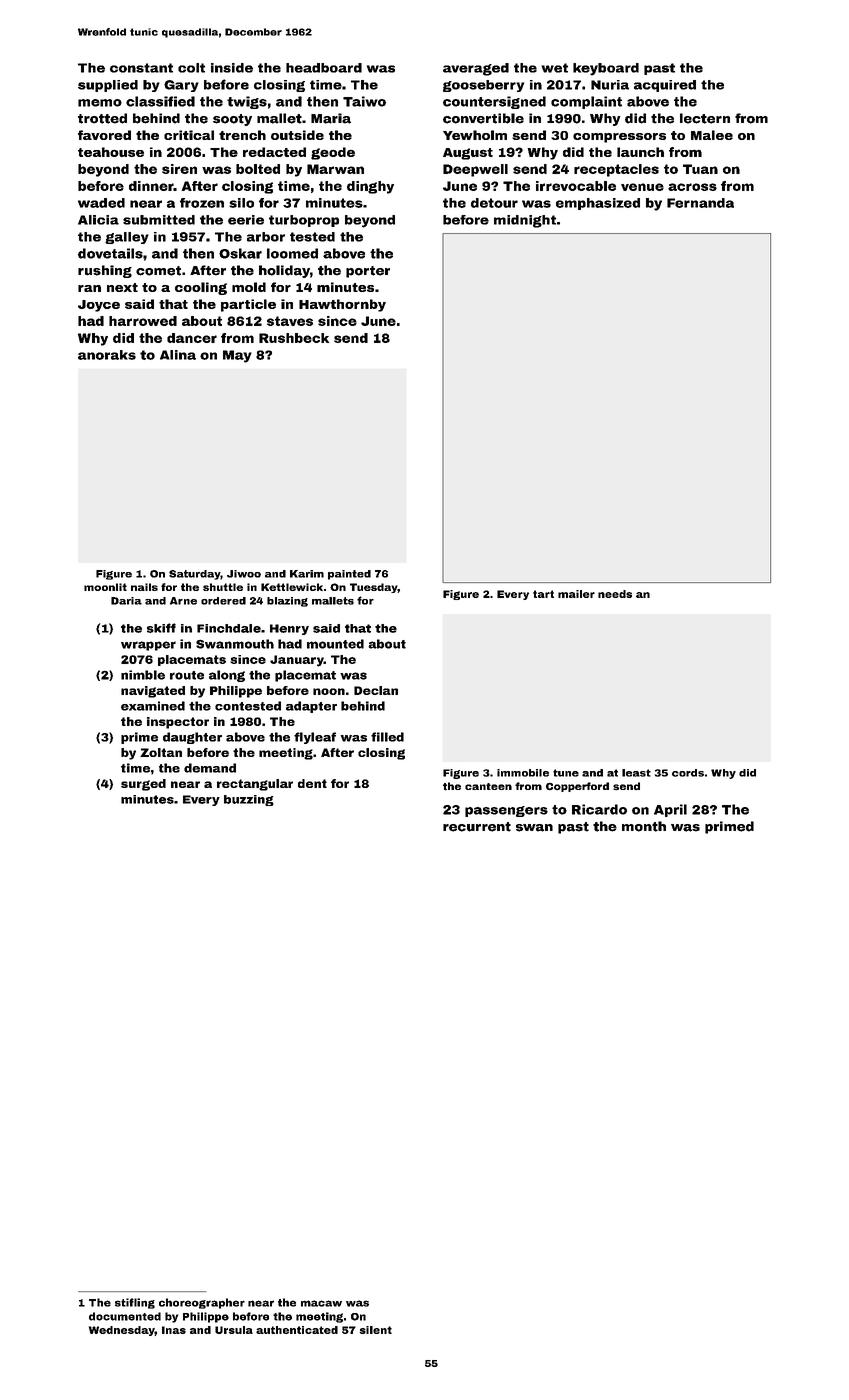 The width and height of the image is (849, 1400). What do you see at coordinates (234, 1330) in the image?
I see `Ursula` at bounding box center [234, 1330].
